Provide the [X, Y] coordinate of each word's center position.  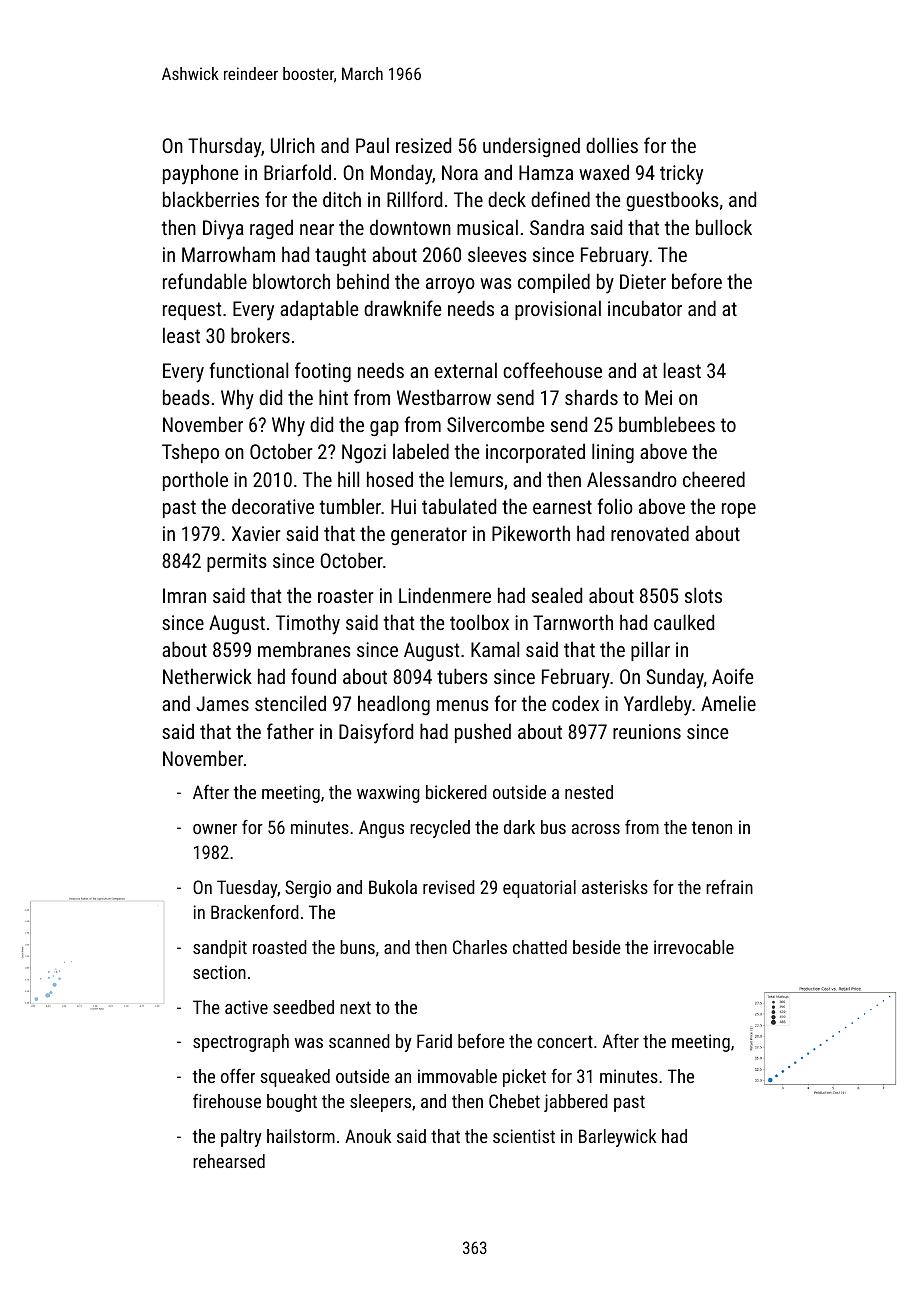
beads [186, 397]
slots [703, 595]
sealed [557, 595]
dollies [612, 145]
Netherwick [207, 676]
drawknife [402, 308]
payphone [200, 174]
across [596, 829]
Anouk [368, 1136]
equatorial [539, 889]
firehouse [227, 1101]
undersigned [531, 147]
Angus [381, 829]
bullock [724, 227]
